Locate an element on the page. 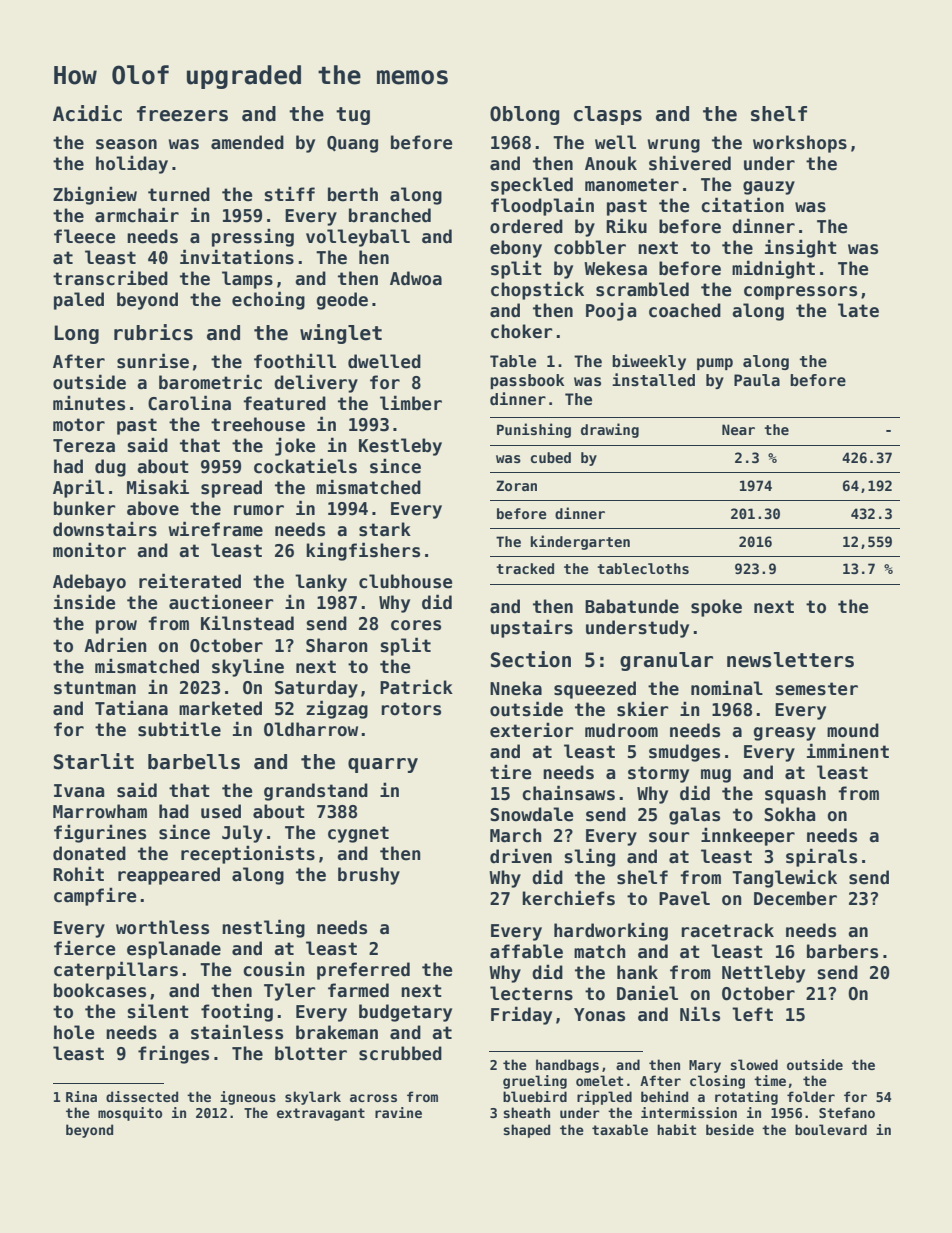  stark is located at coordinates (385, 529).
